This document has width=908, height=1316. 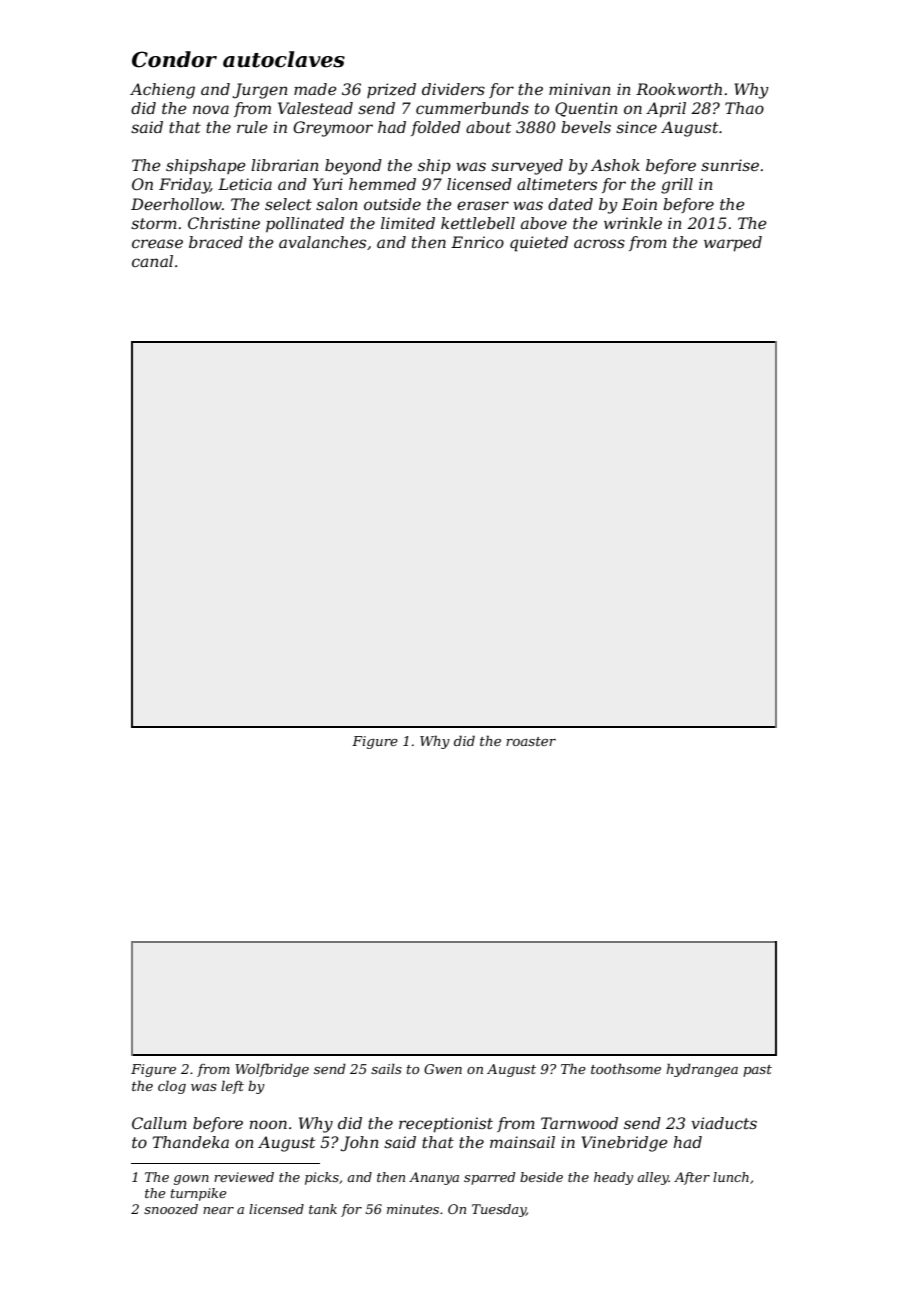 I want to click on dividers, so click(x=453, y=89).
